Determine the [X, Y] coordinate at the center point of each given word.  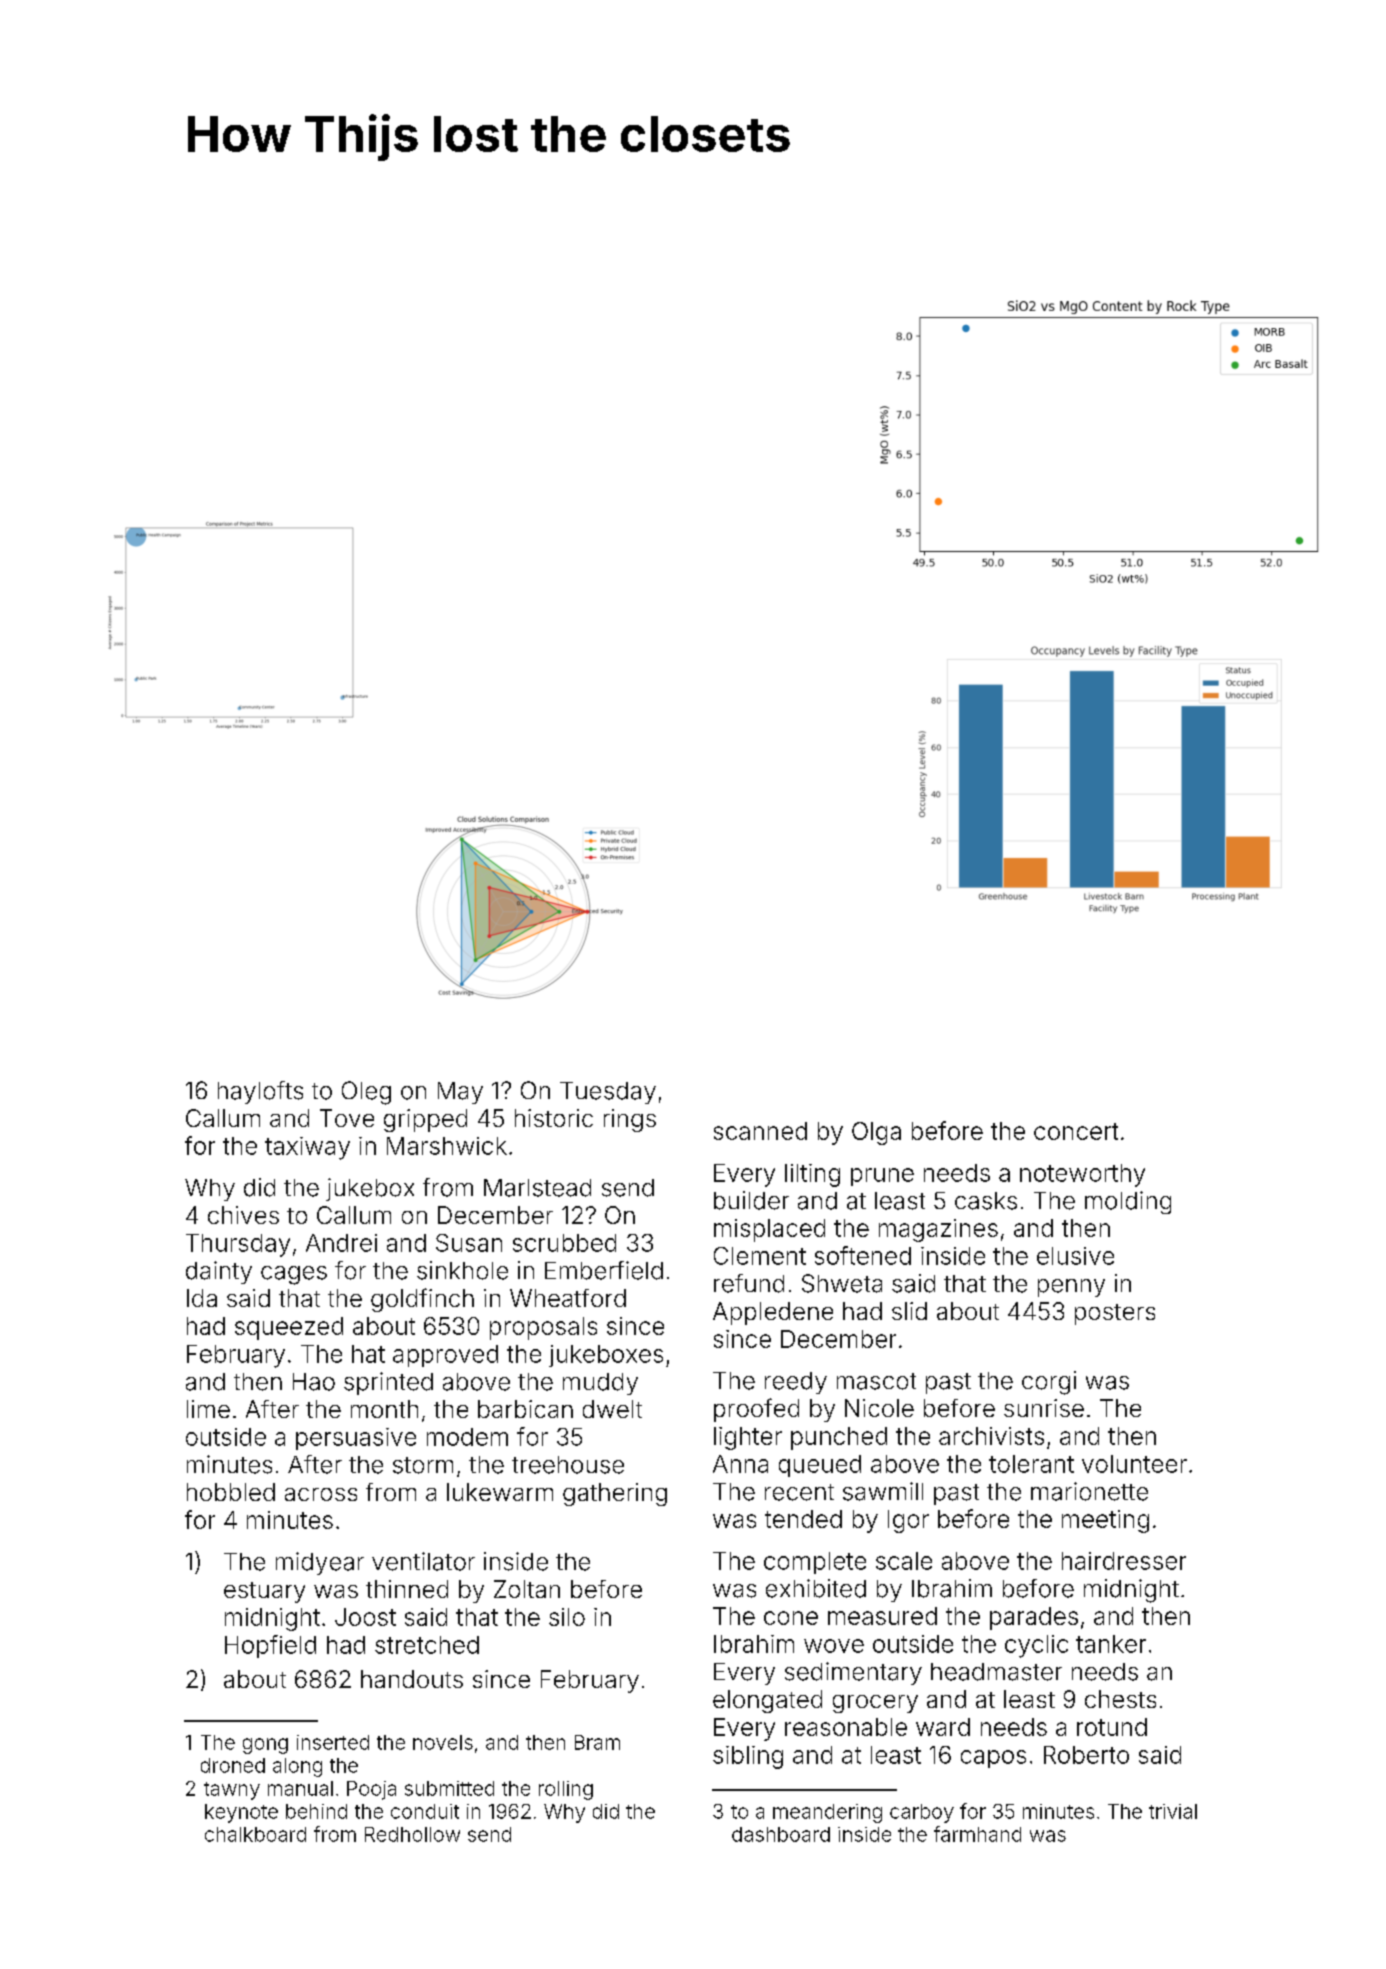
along [297, 1767]
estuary [264, 1592]
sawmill [883, 1491]
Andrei [341, 1243]
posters [1115, 1314]
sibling [748, 1757]
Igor [908, 1521]
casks [986, 1201]
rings [630, 1120]
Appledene [773, 1313]
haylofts [260, 1092]
